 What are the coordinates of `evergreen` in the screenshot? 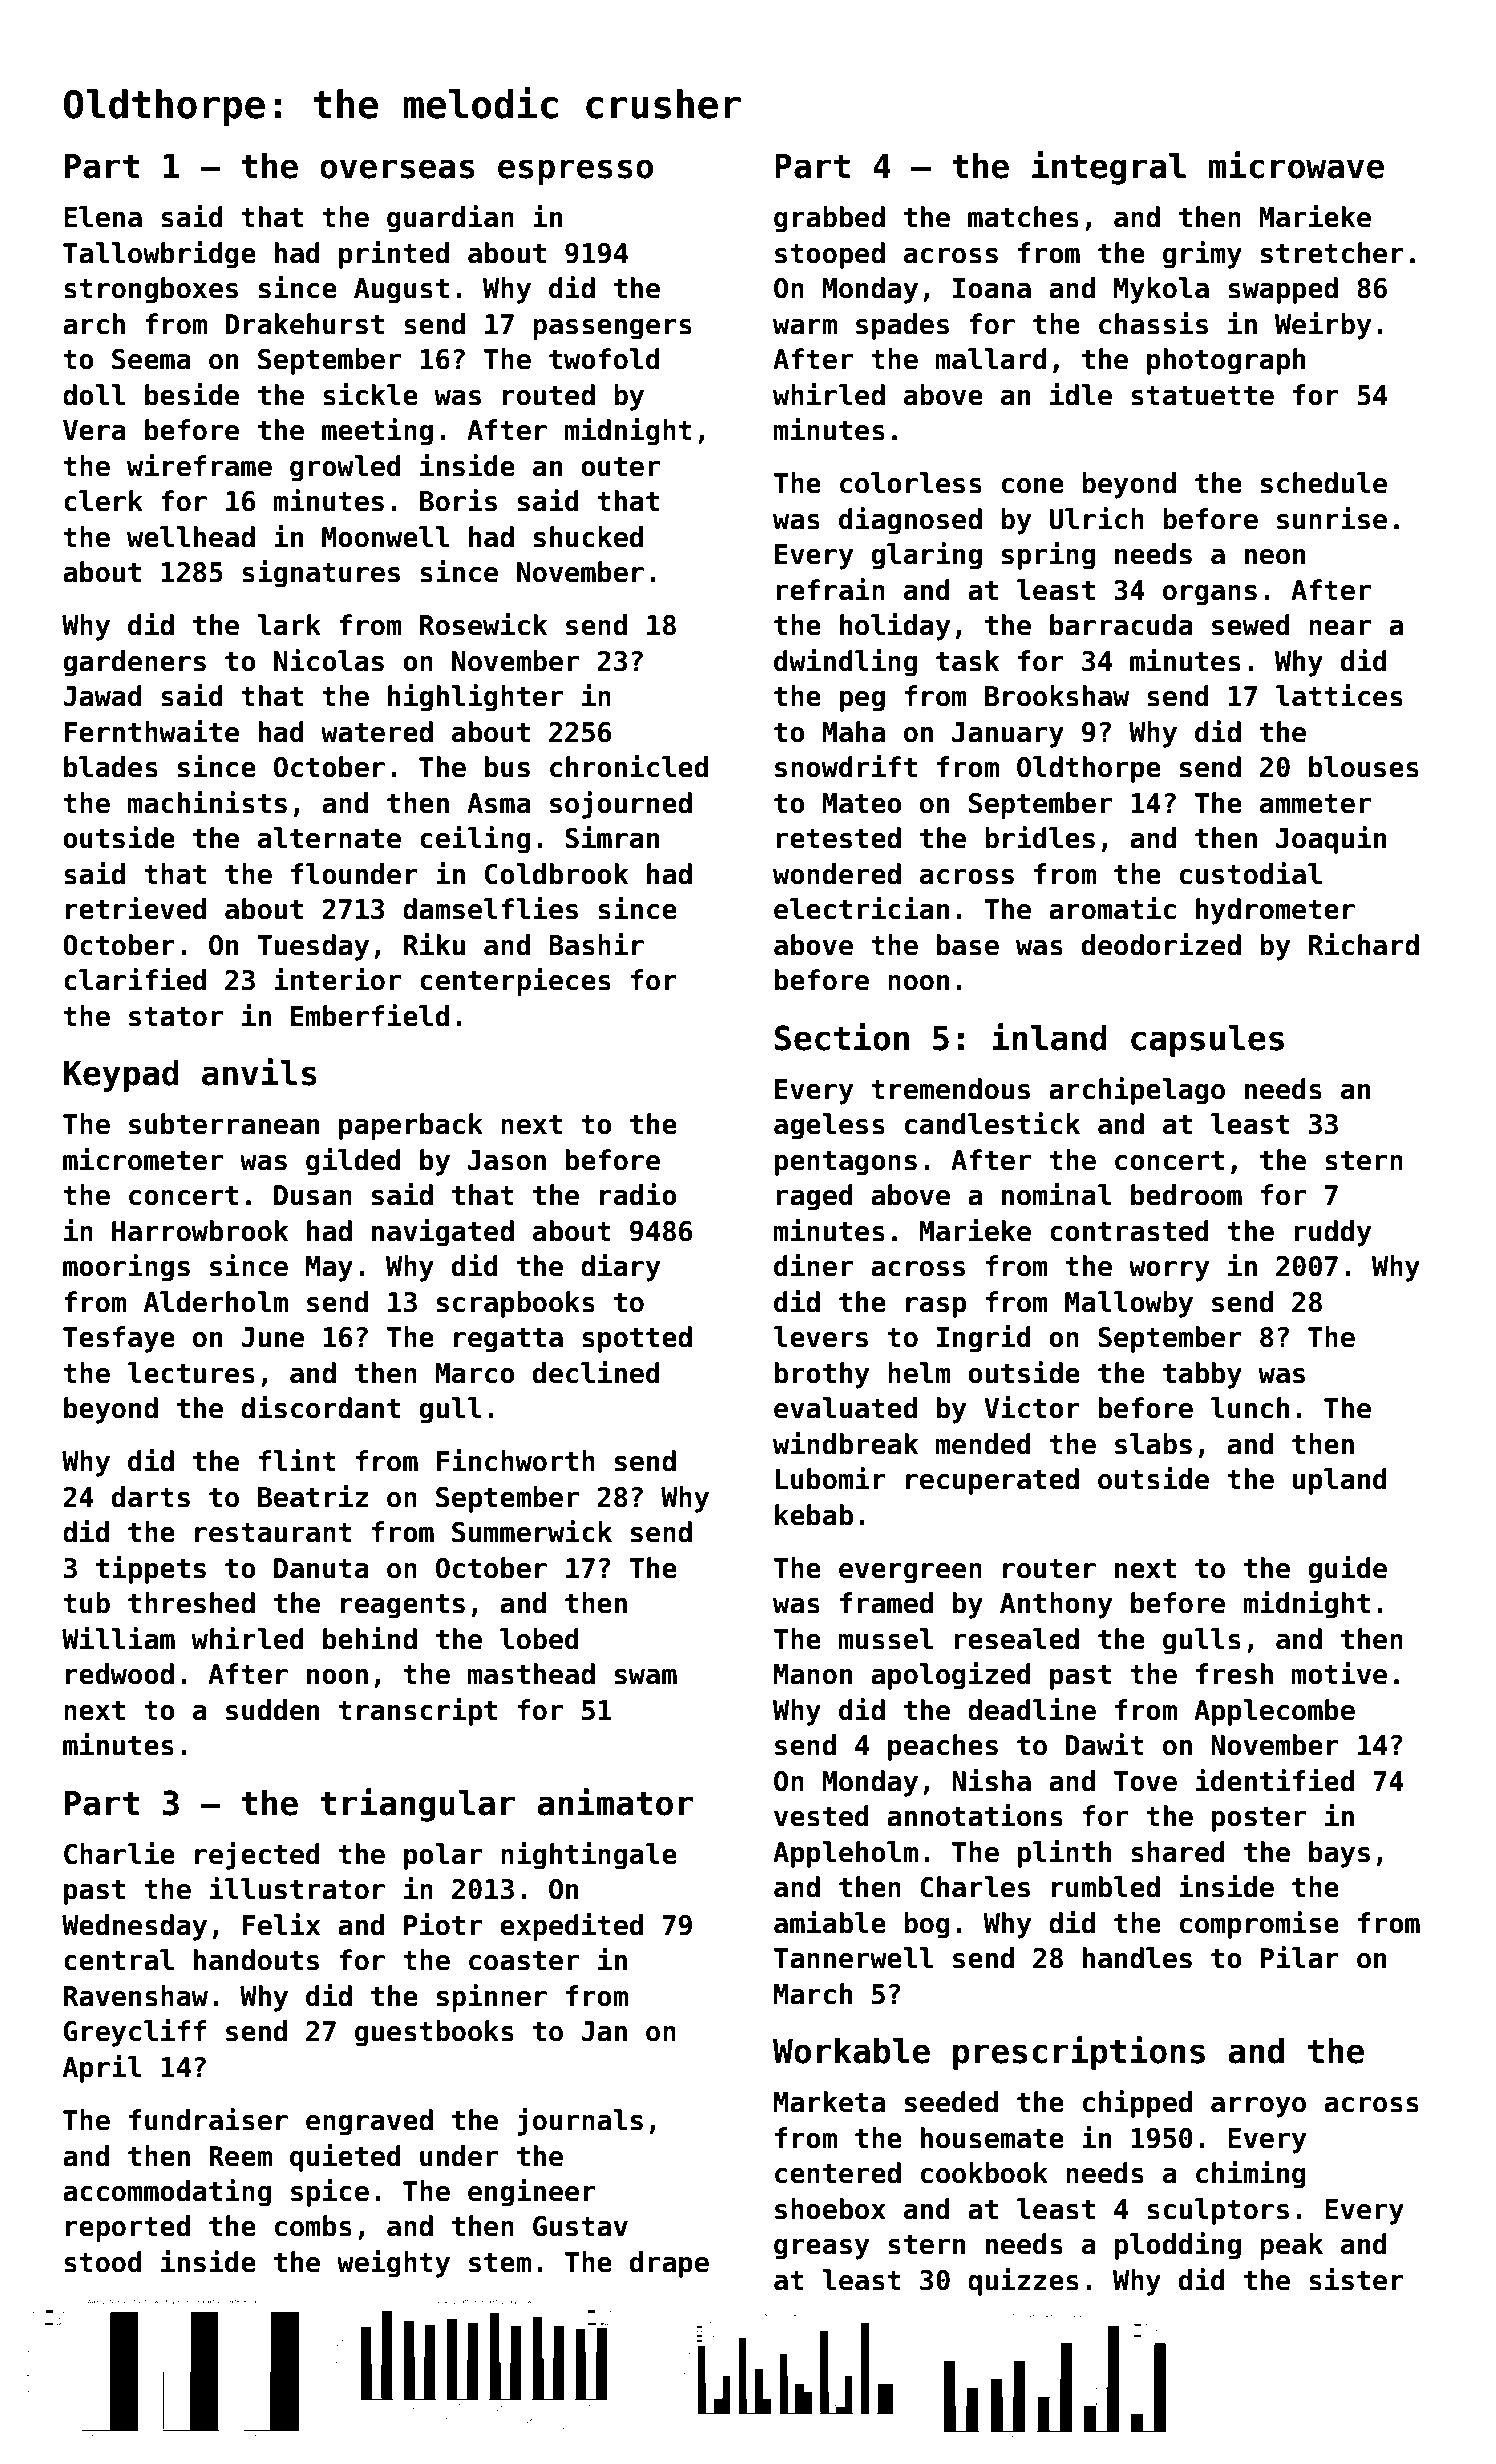 It's located at (910, 1573).
